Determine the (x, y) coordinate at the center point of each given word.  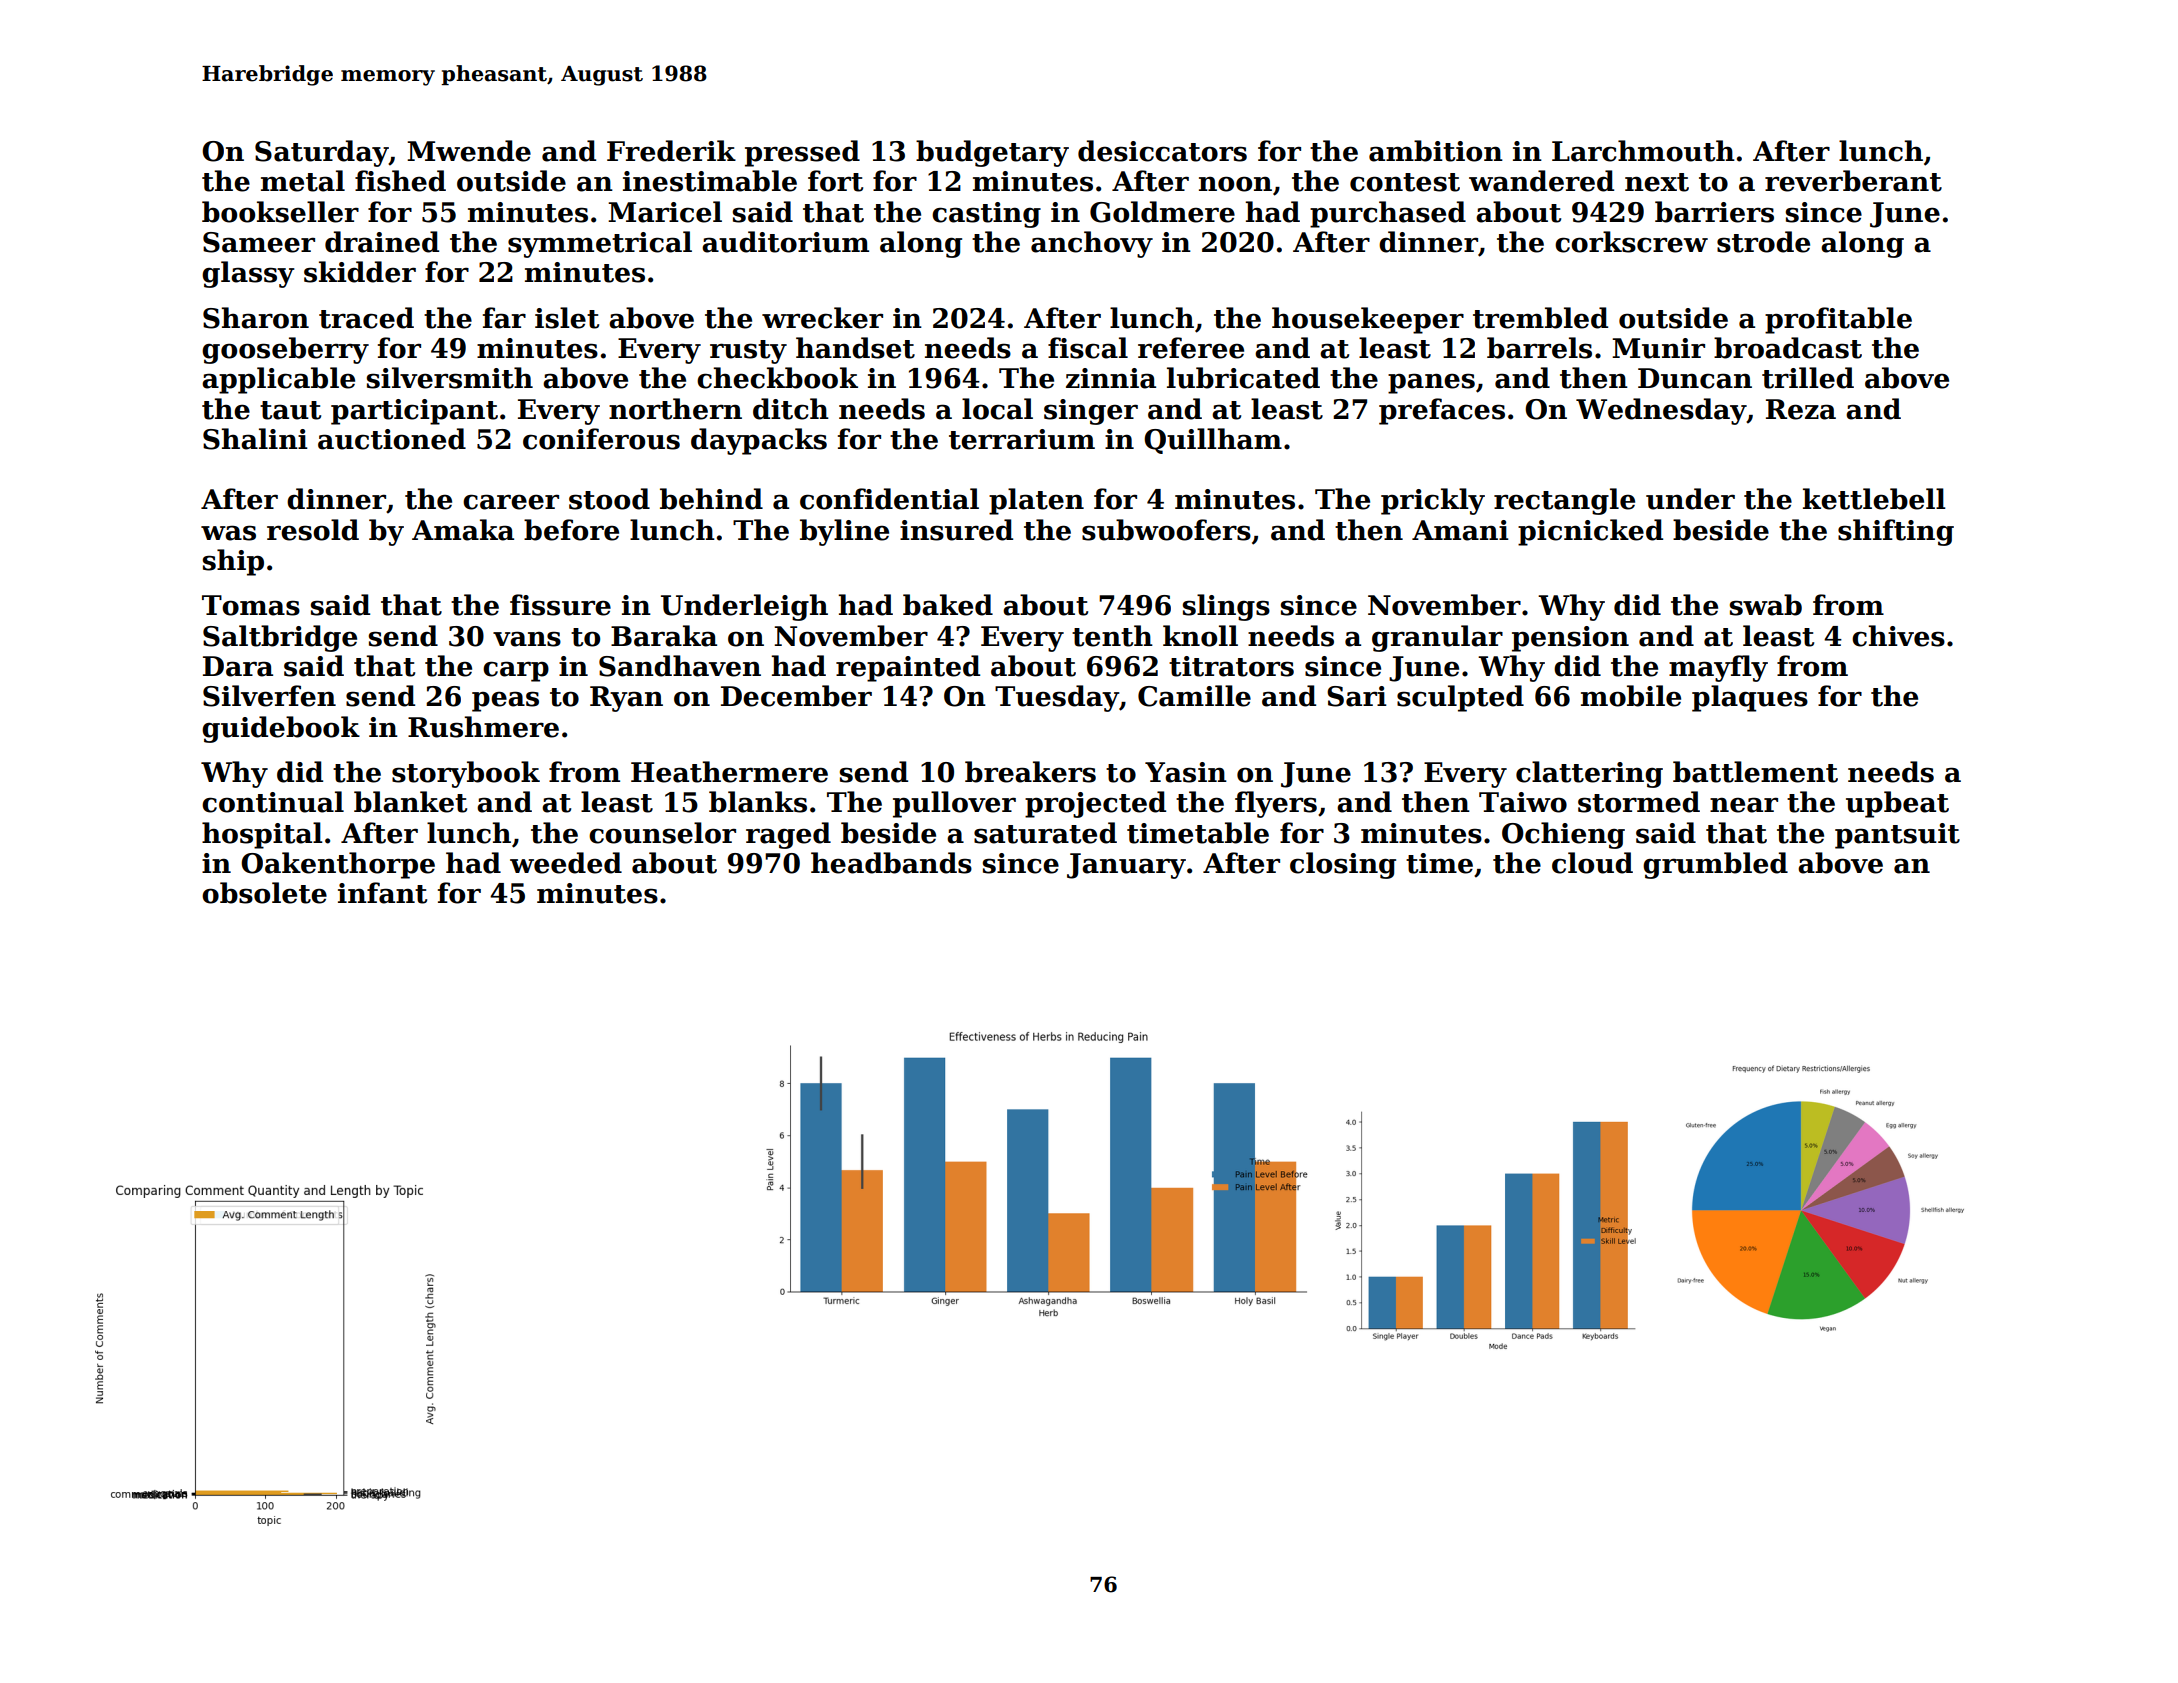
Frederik (671, 151)
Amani (1460, 530)
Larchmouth (1643, 151)
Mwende (469, 151)
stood (609, 499)
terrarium (1022, 439)
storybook (466, 774)
